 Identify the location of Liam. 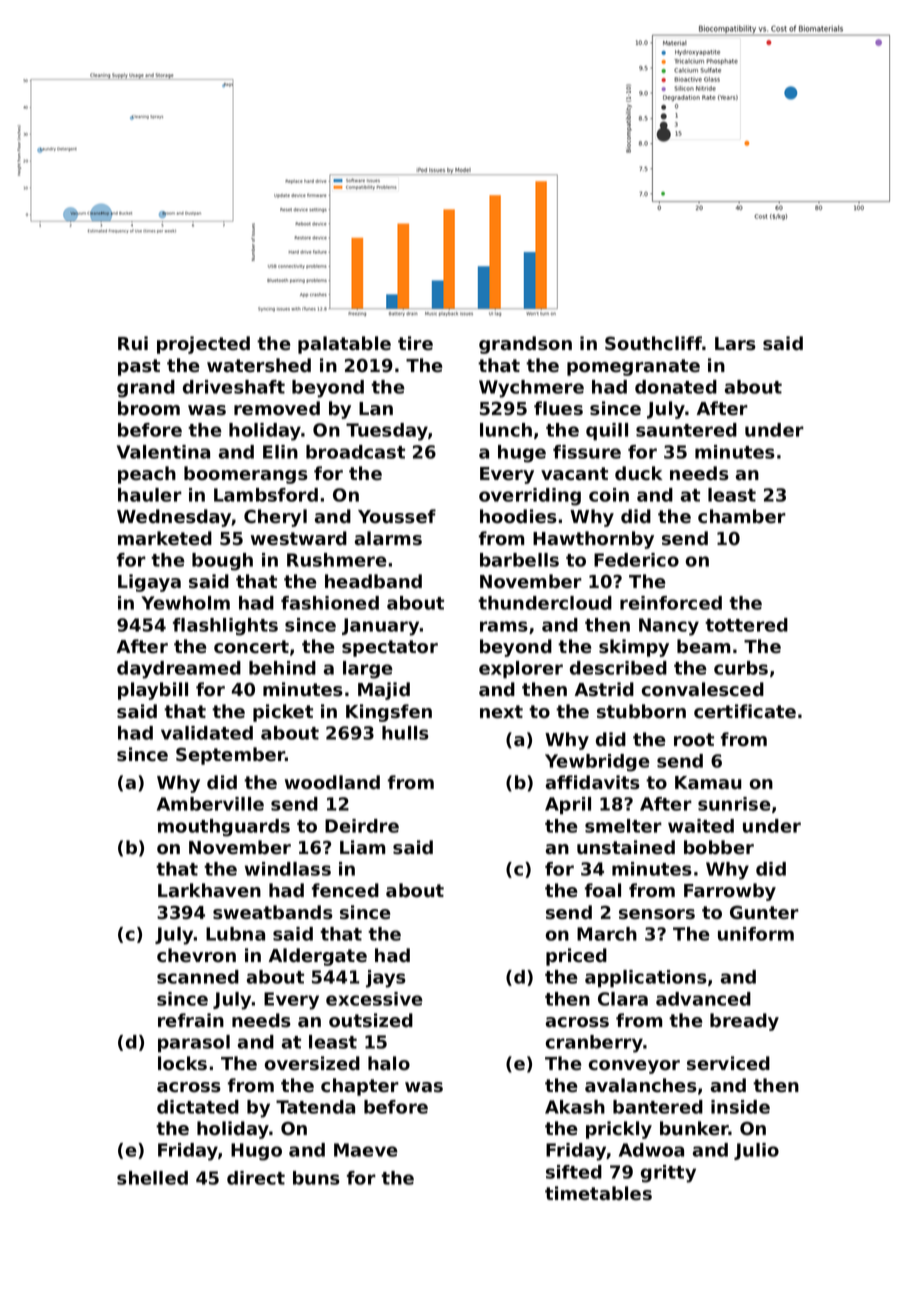
(362, 847).
